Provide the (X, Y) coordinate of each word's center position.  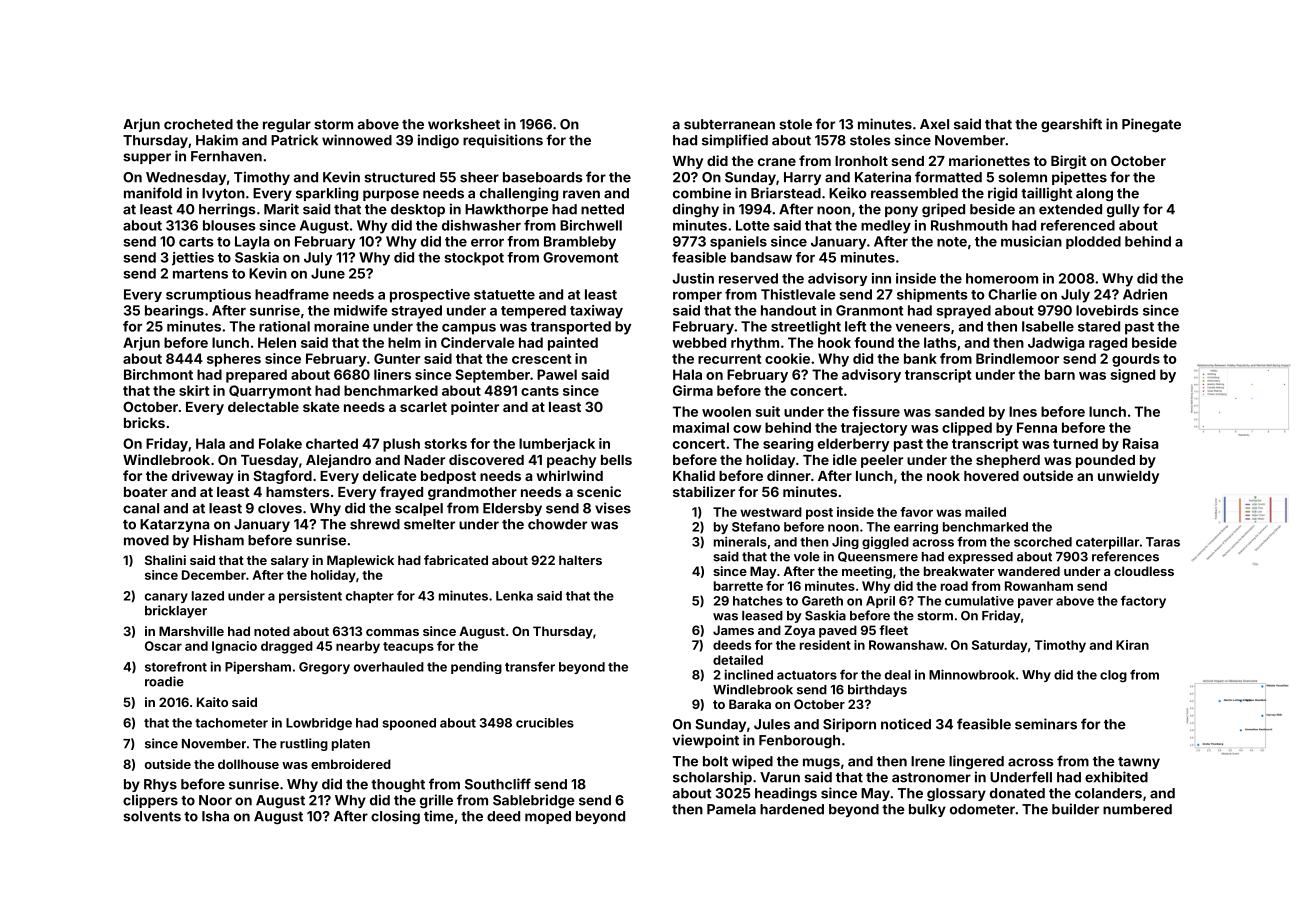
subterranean (729, 124)
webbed (699, 342)
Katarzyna (175, 525)
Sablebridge (534, 801)
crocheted (198, 124)
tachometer (231, 723)
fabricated (456, 560)
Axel (934, 124)
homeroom (1002, 278)
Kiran (1132, 645)
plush (401, 445)
